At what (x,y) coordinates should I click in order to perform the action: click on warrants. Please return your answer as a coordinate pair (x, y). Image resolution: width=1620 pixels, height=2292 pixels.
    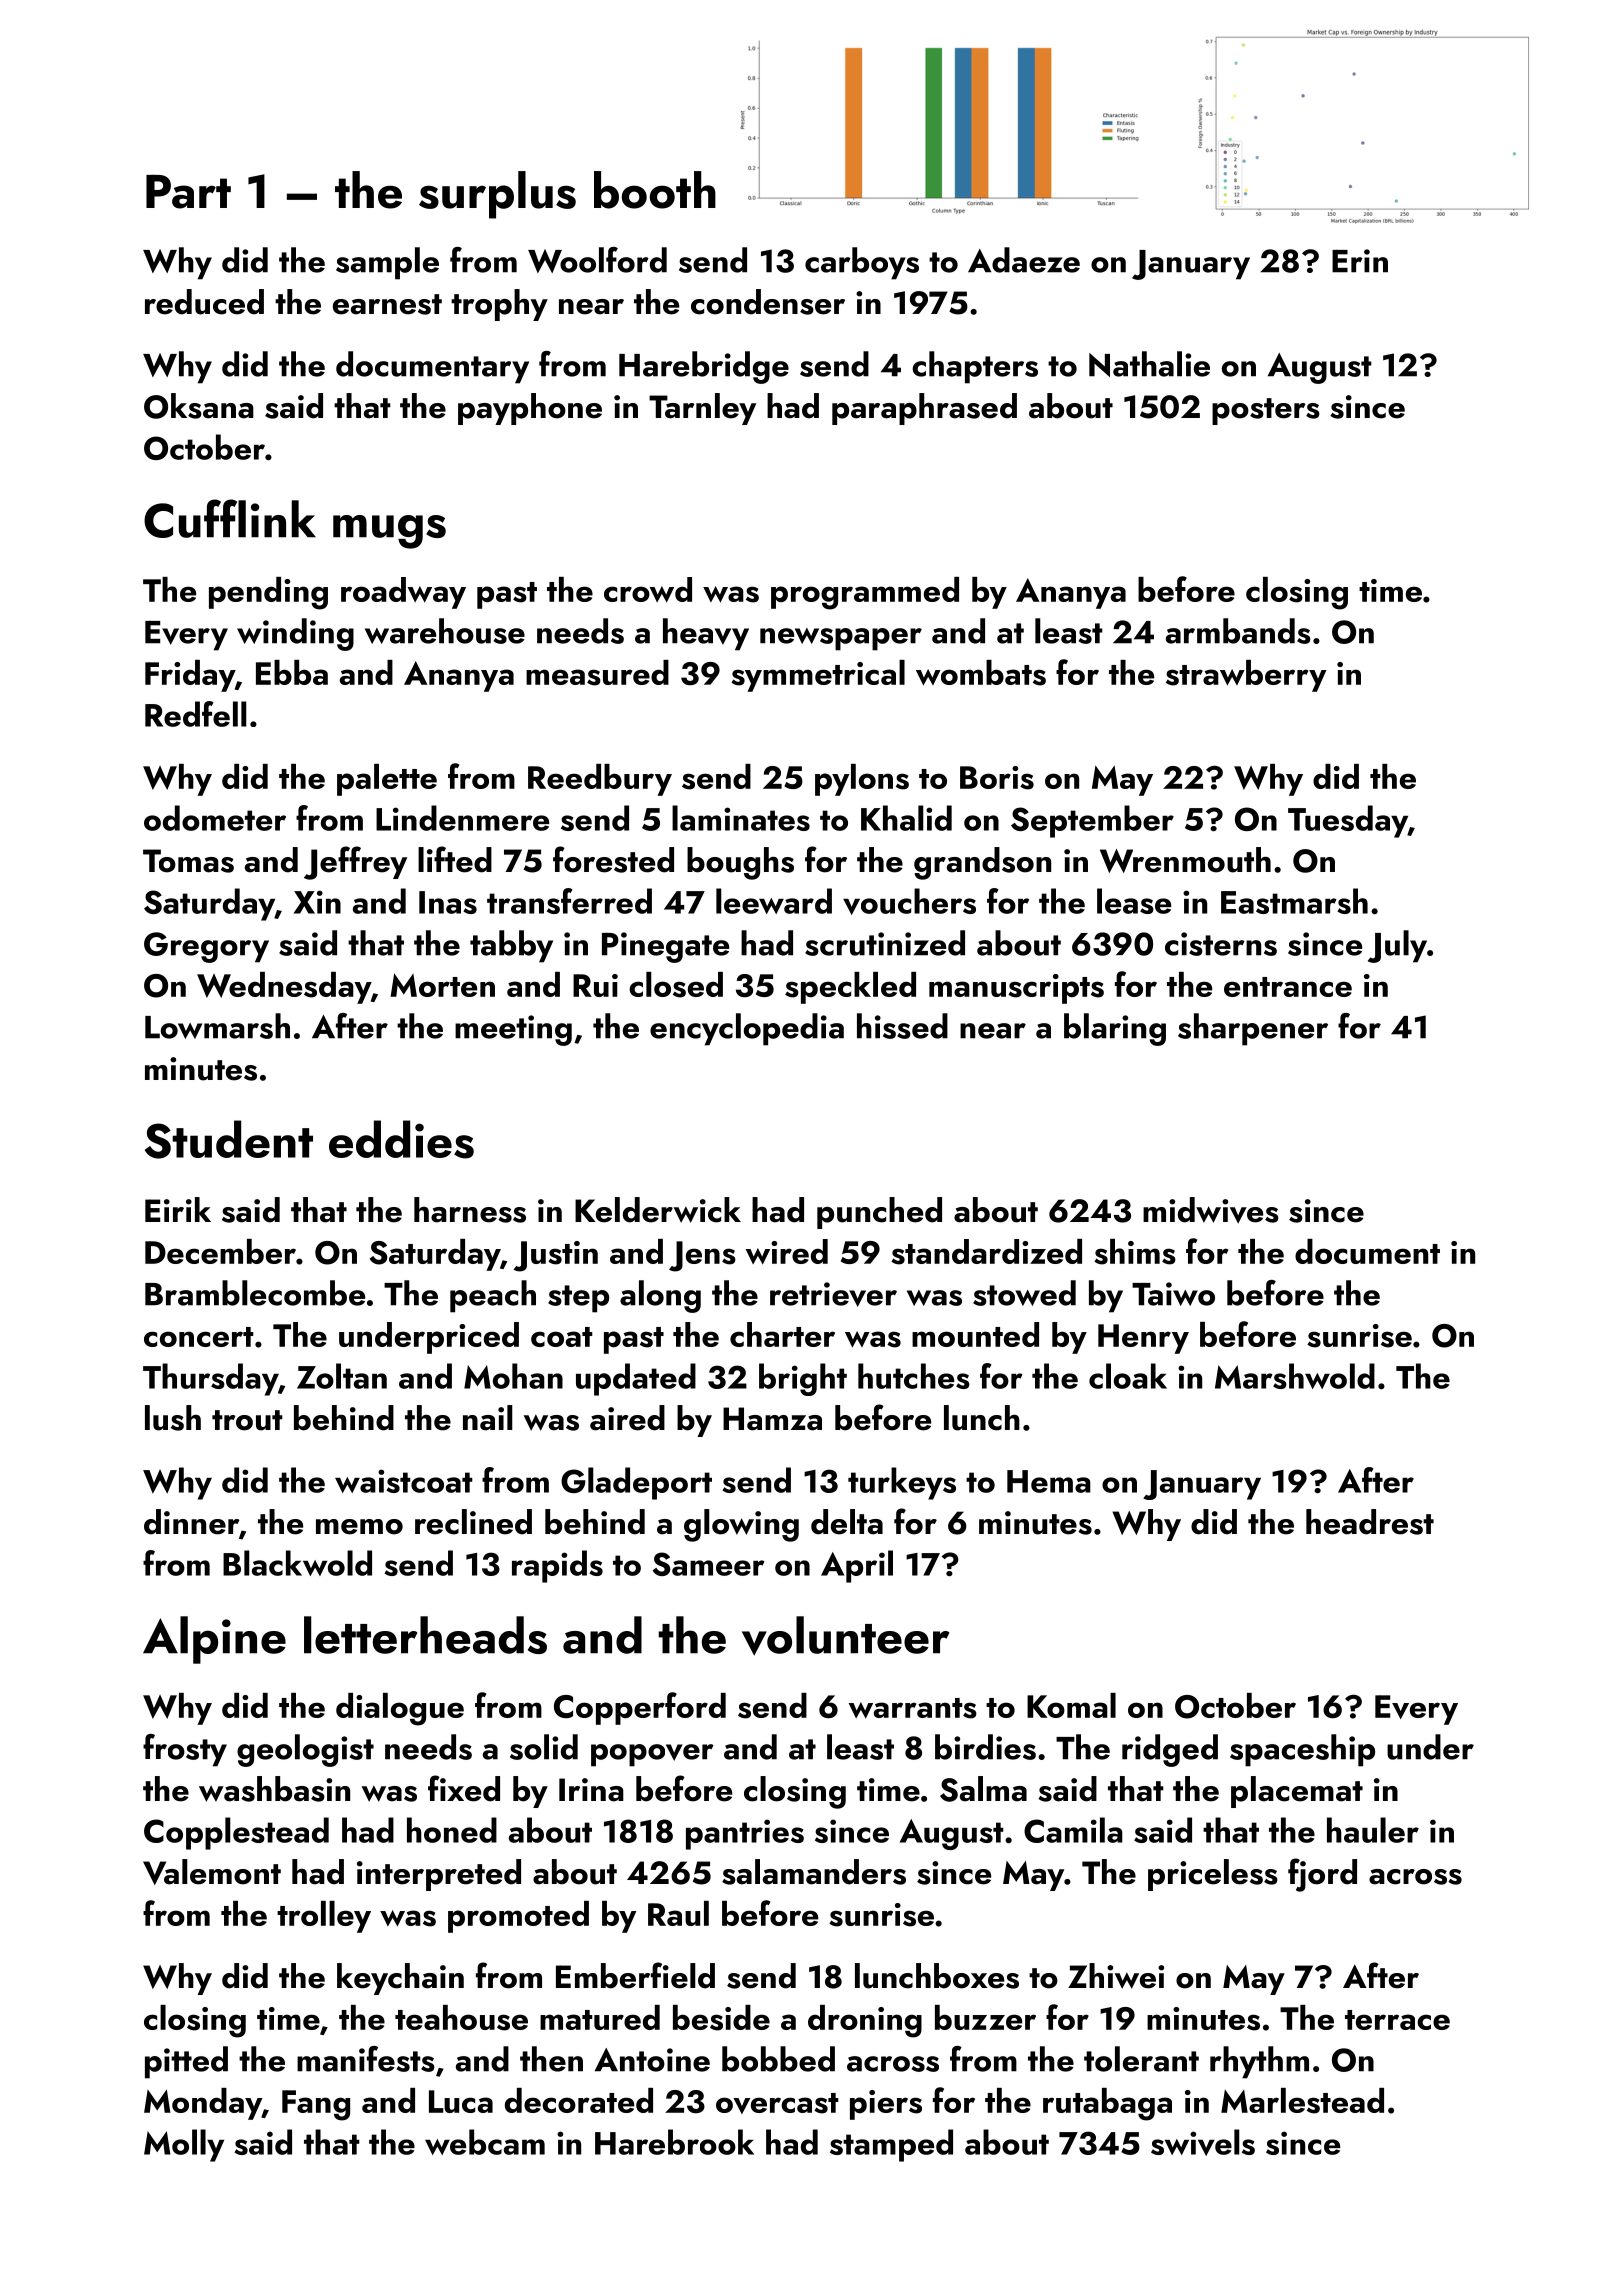
    Looking at the image, I should click on (913, 1708).
